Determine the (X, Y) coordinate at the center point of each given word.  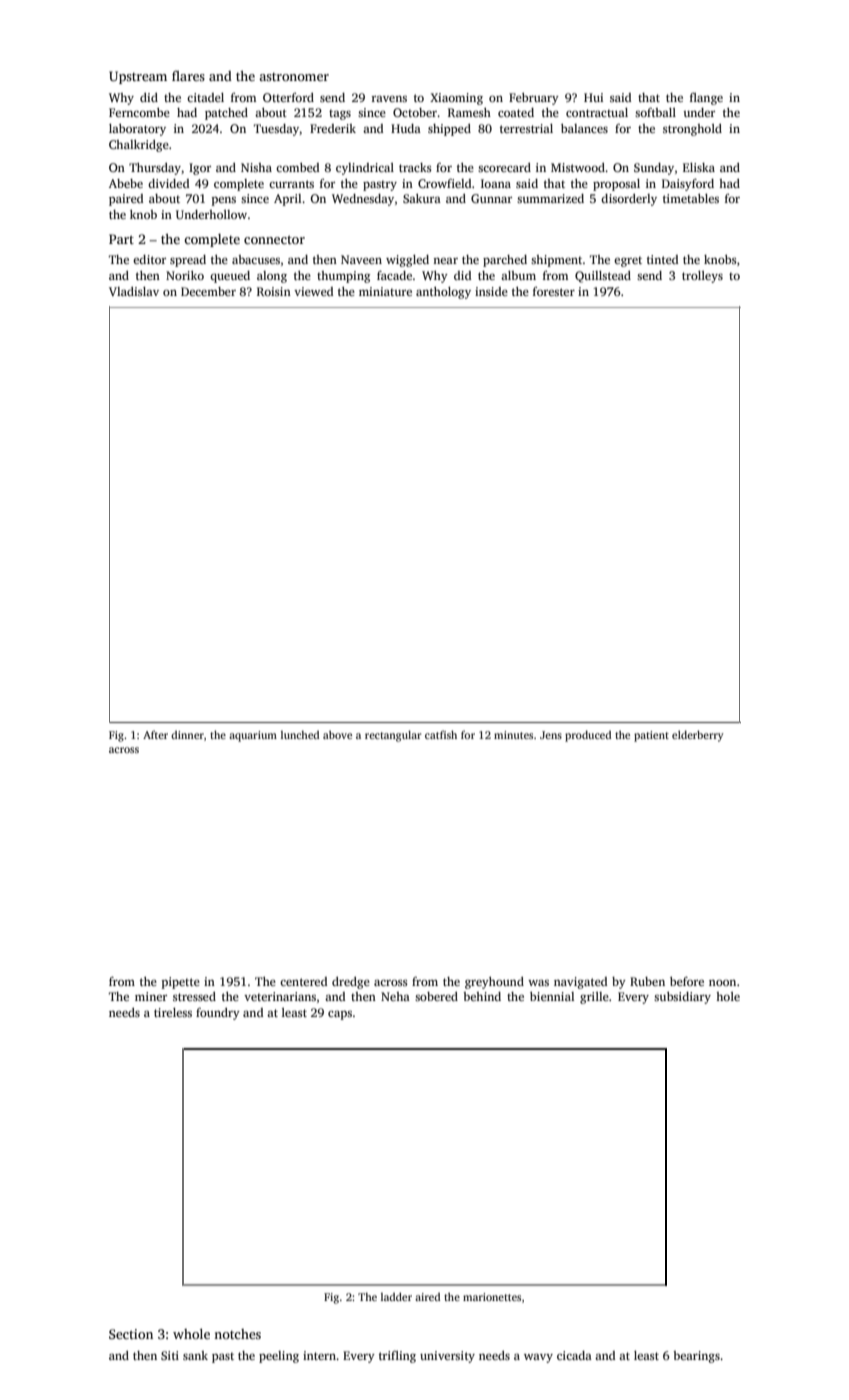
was (538, 983)
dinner (187, 735)
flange (706, 99)
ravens (389, 99)
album (518, 275)
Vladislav (134, 291)
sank (195, 1355)
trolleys (702, 277)
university (447, 1357)
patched (226, 114)
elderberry (698, 736)
